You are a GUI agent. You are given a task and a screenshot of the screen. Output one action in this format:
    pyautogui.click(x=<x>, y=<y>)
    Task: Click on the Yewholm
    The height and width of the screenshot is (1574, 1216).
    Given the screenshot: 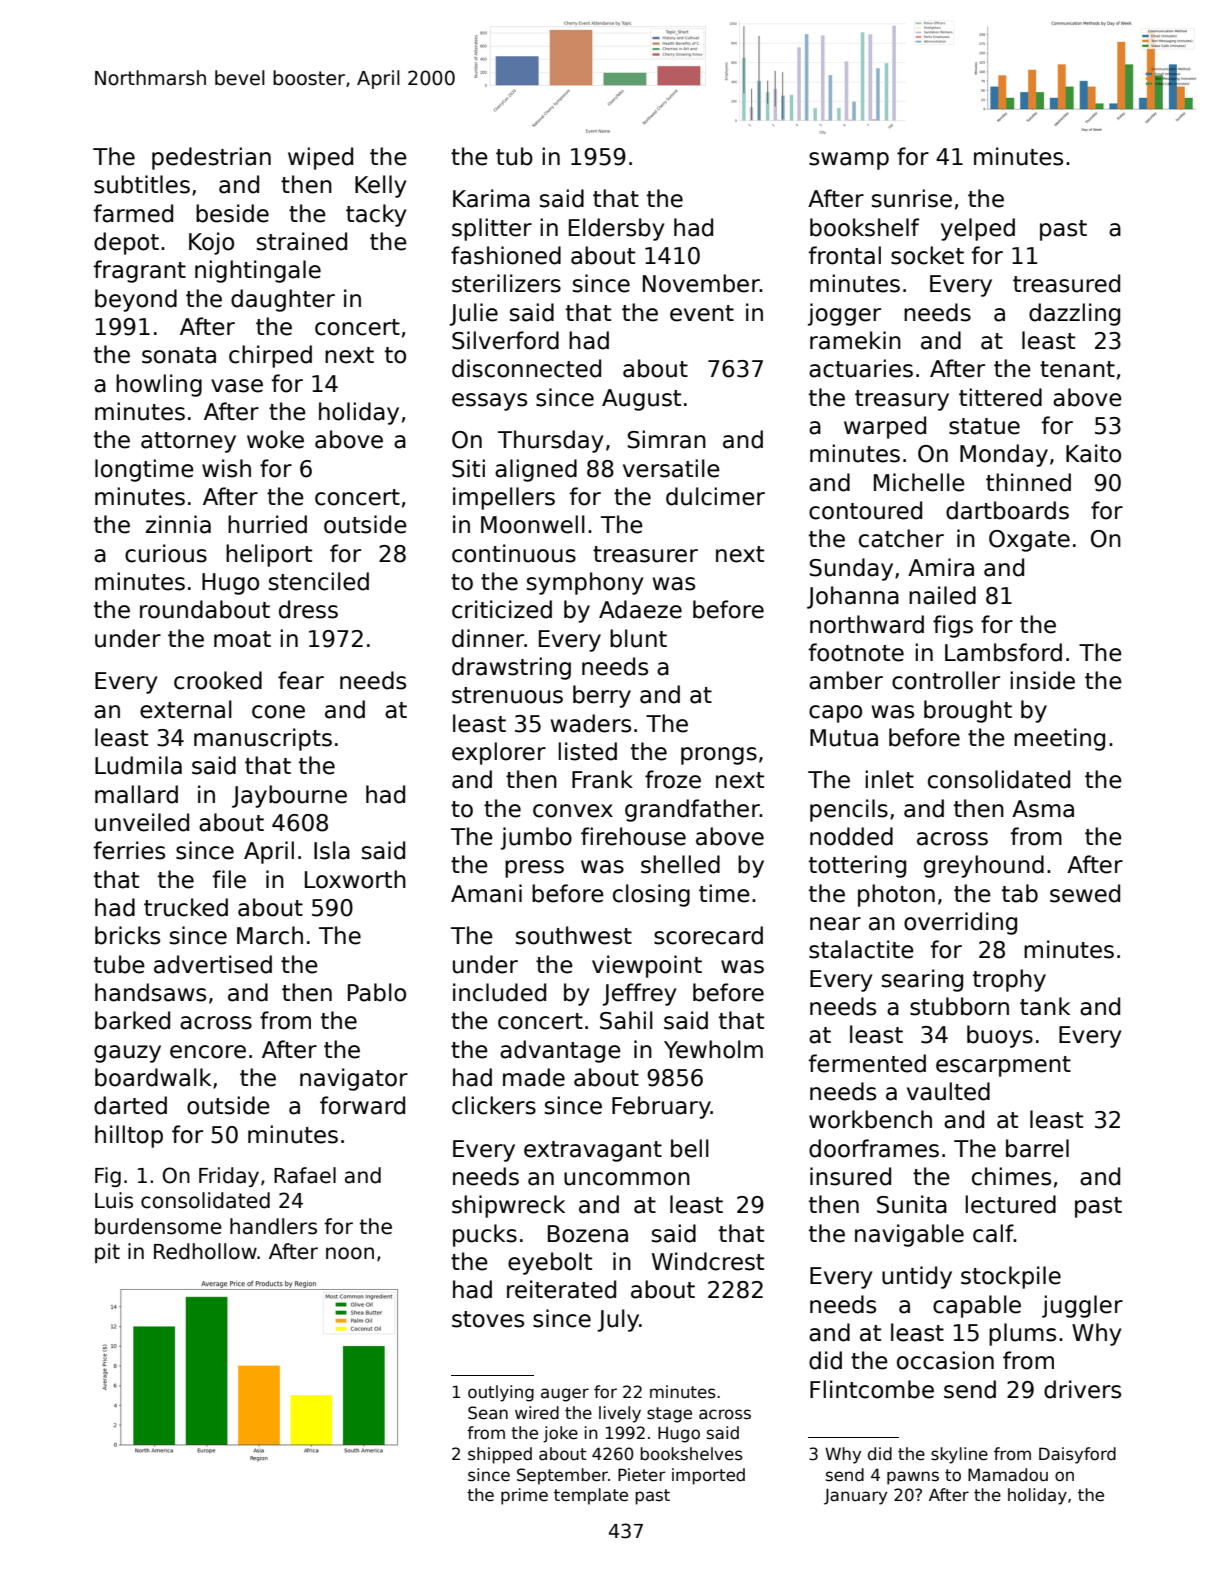 What is the action you would take?
    pyautogui.click(x=713, y=1049)
